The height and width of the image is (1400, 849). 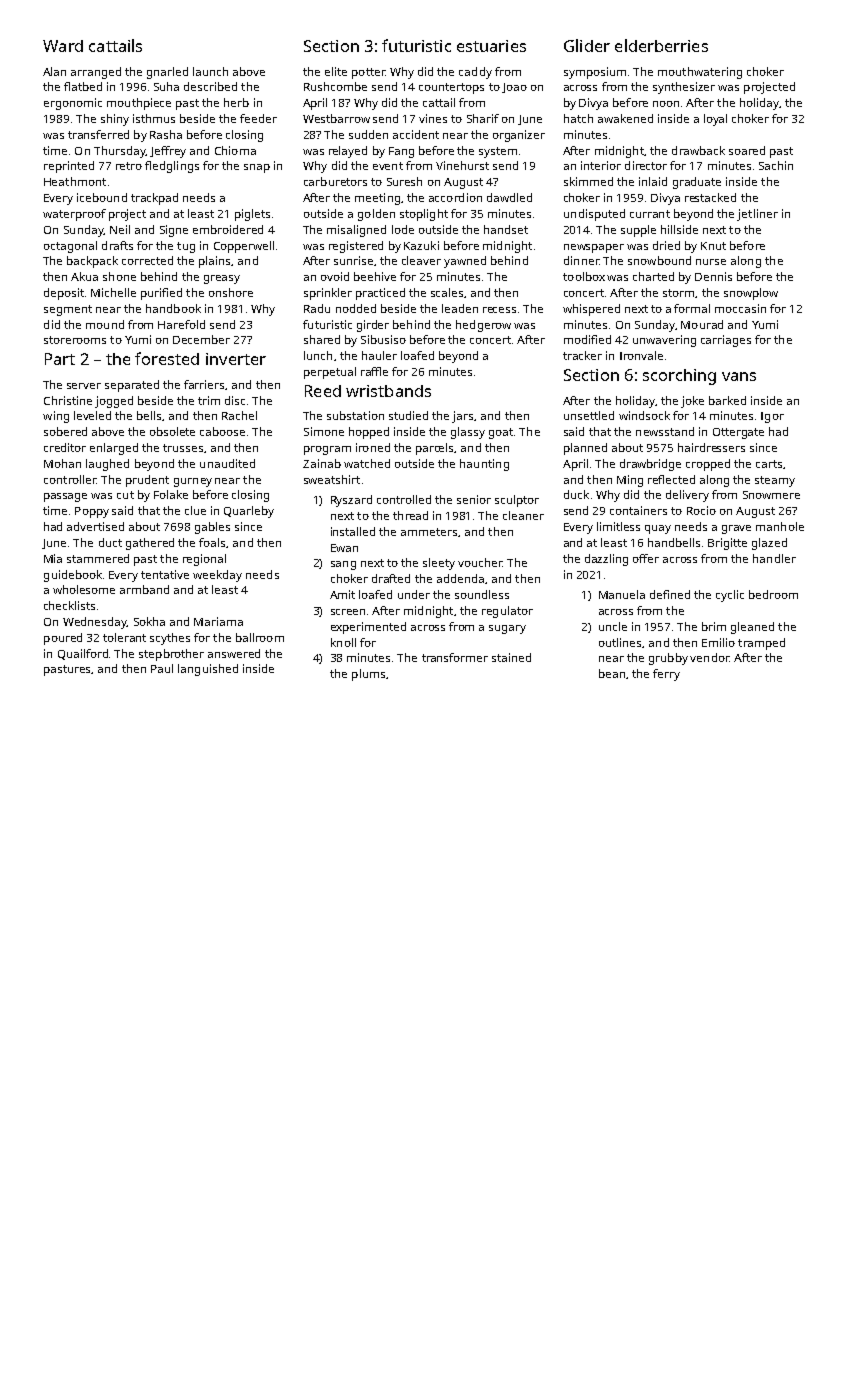 What do you see at coordinates (661, 45) in the image?
I see `elderberries` at bounding box center [661, 45].
